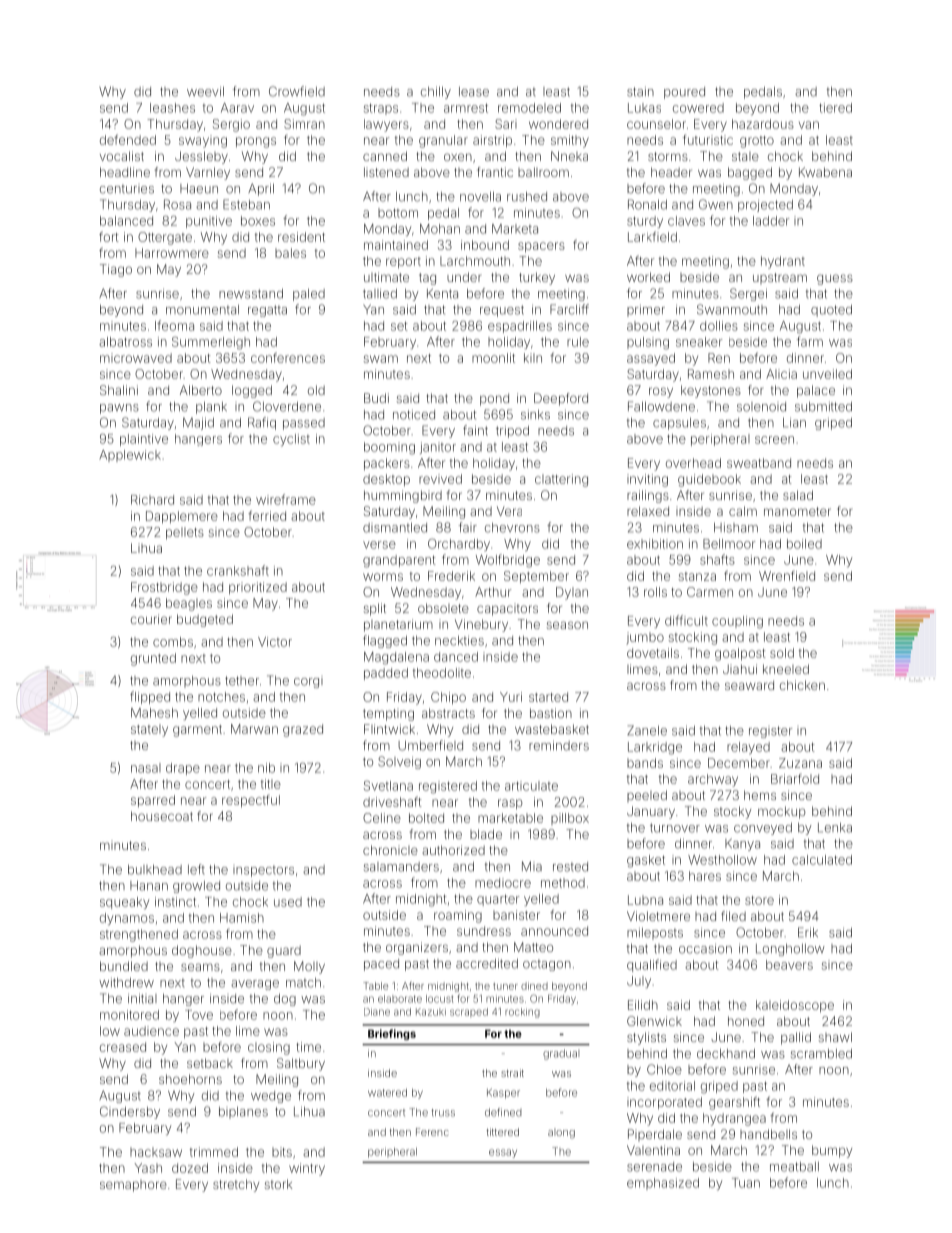 The height and width of the screenshot is (1233, 952). I want to click on shawl, so click(835, 1037).
